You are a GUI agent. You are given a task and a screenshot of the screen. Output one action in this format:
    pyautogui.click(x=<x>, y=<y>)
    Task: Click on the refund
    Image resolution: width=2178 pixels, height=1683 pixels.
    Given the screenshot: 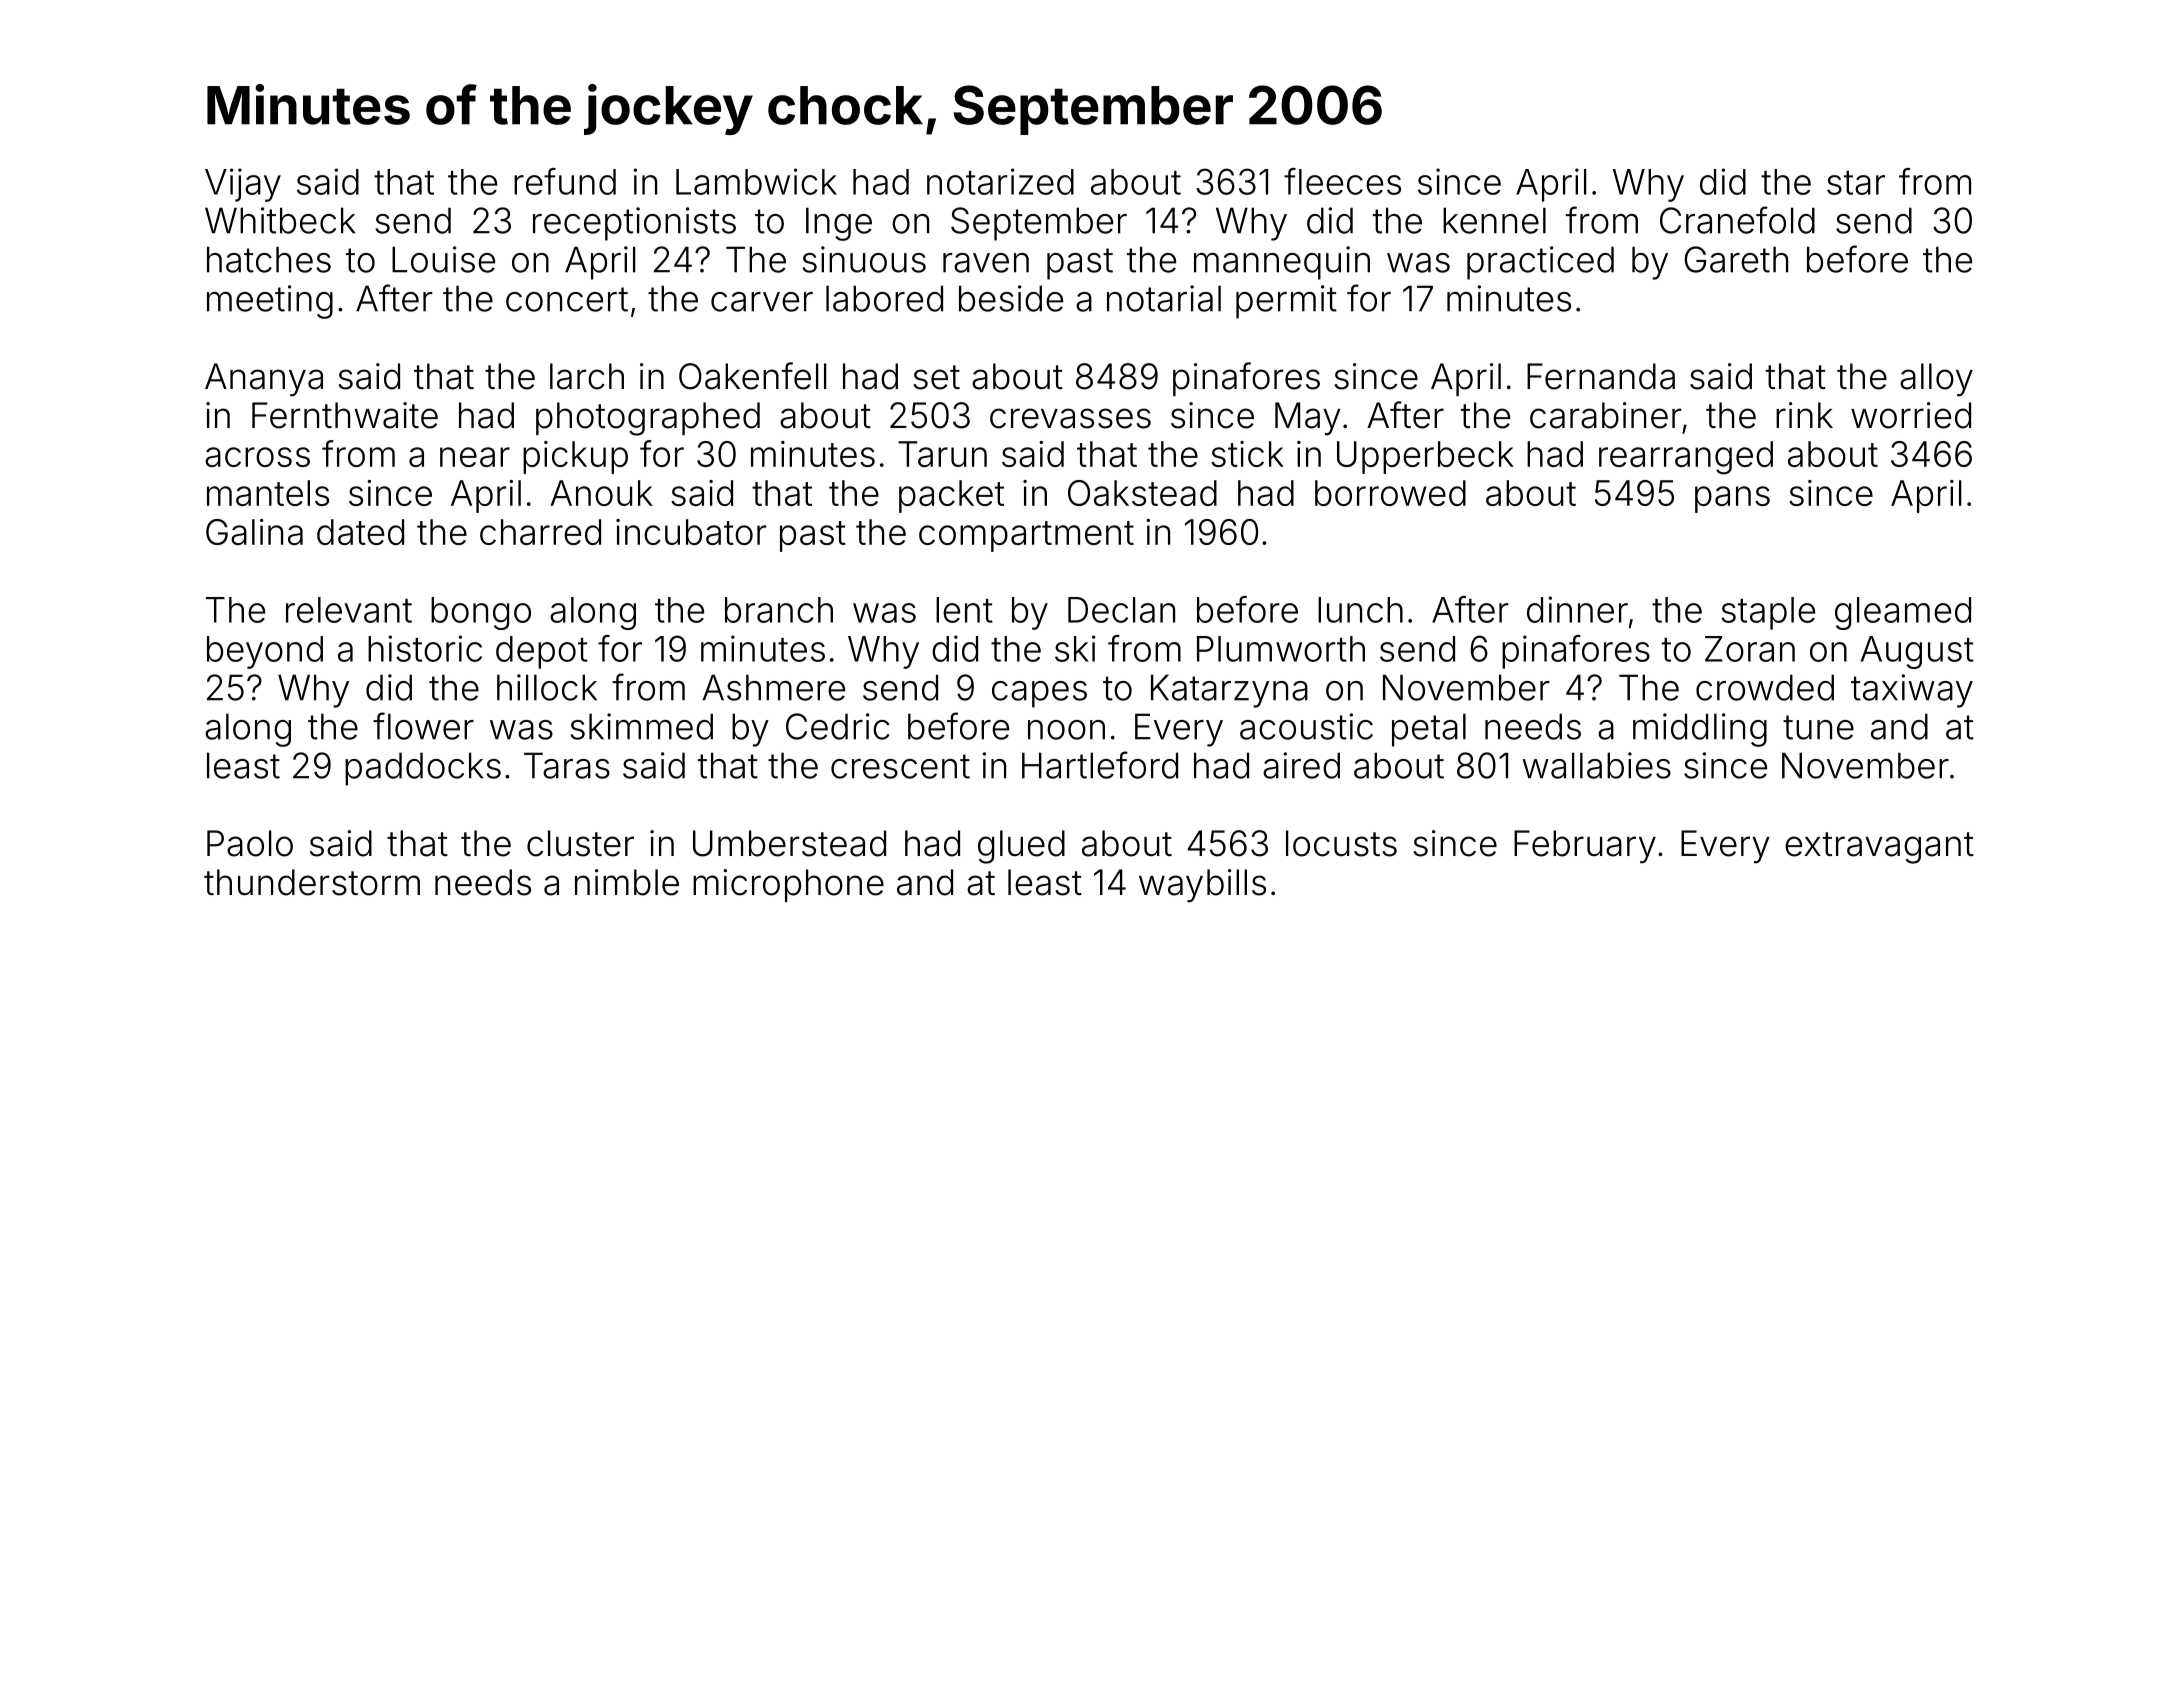 What is the action you would take?
    pyautogui.click(x=565, y=181)
